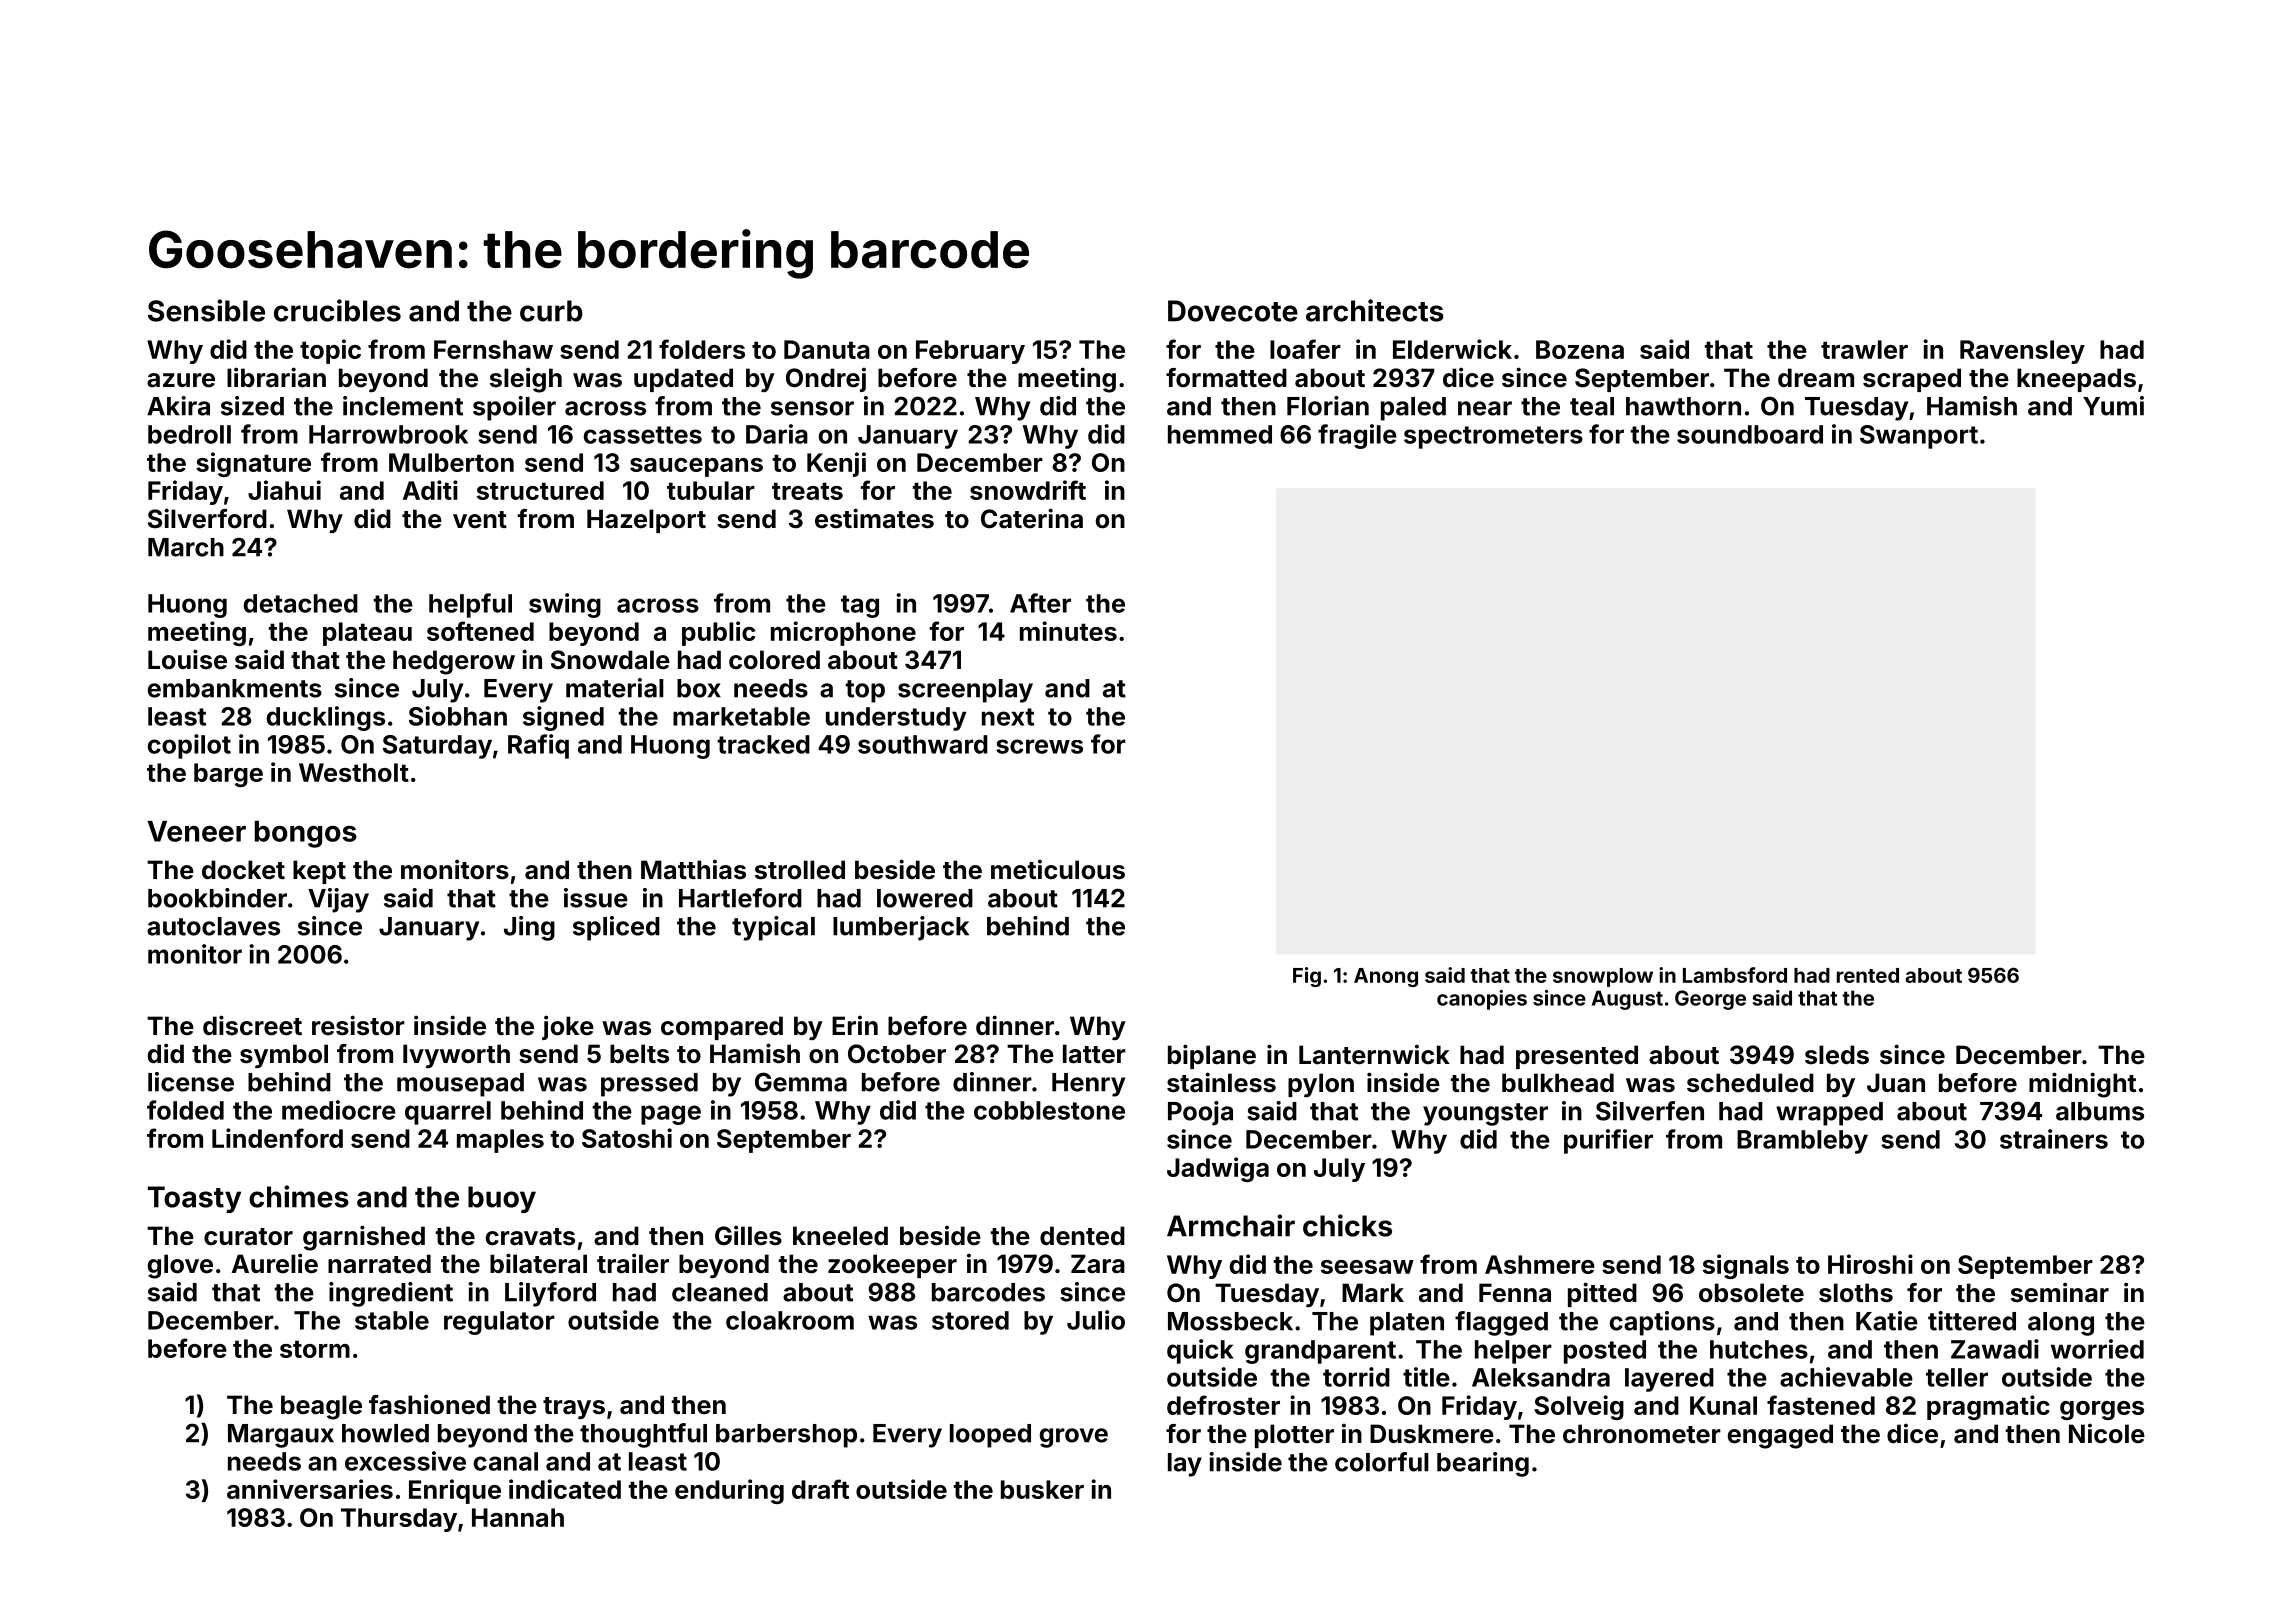 The image size is (2292, 1620). I want to click on Hannah, so click(518, 1517).
